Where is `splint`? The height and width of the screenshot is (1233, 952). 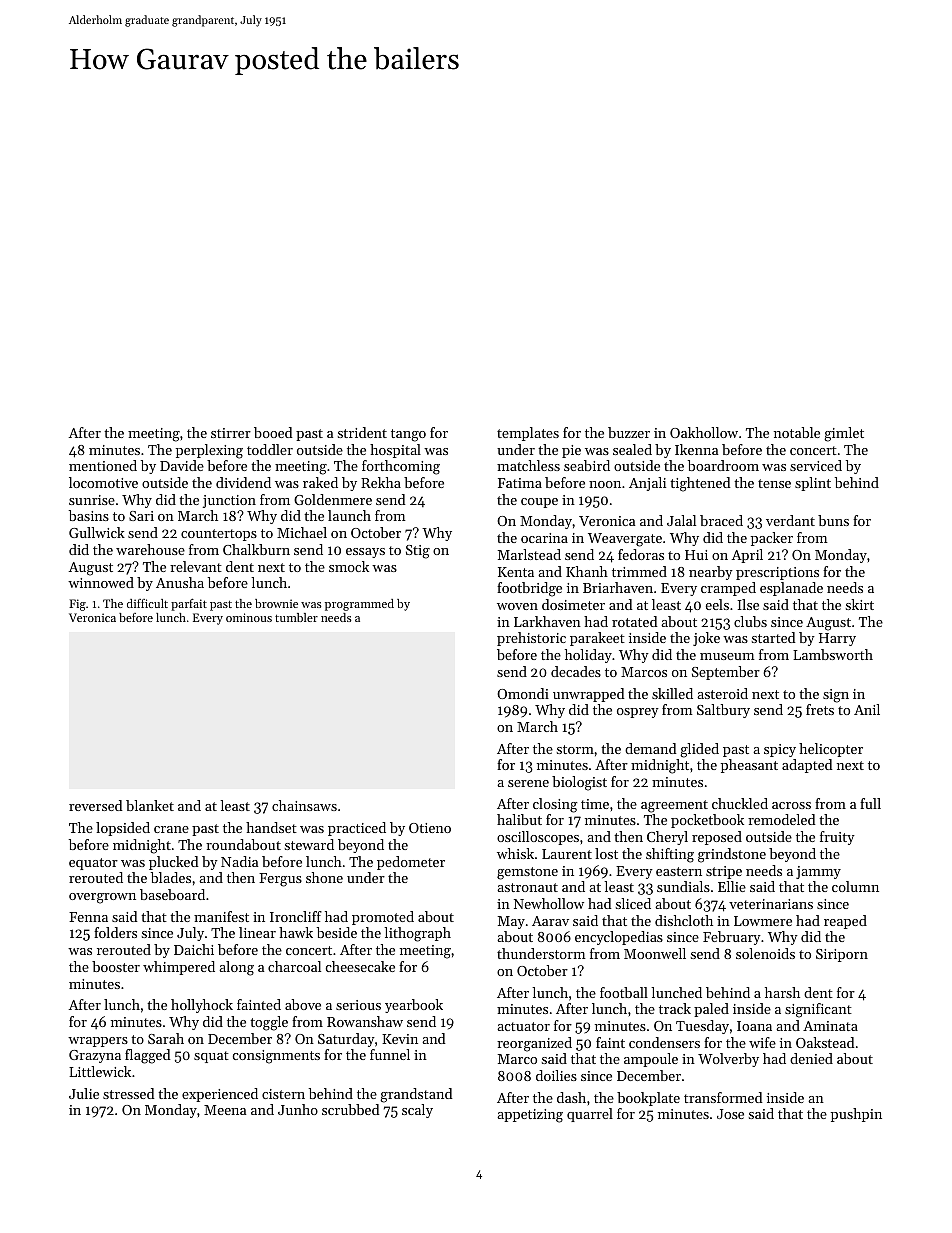
splint is located at coordinates (813, 484).
